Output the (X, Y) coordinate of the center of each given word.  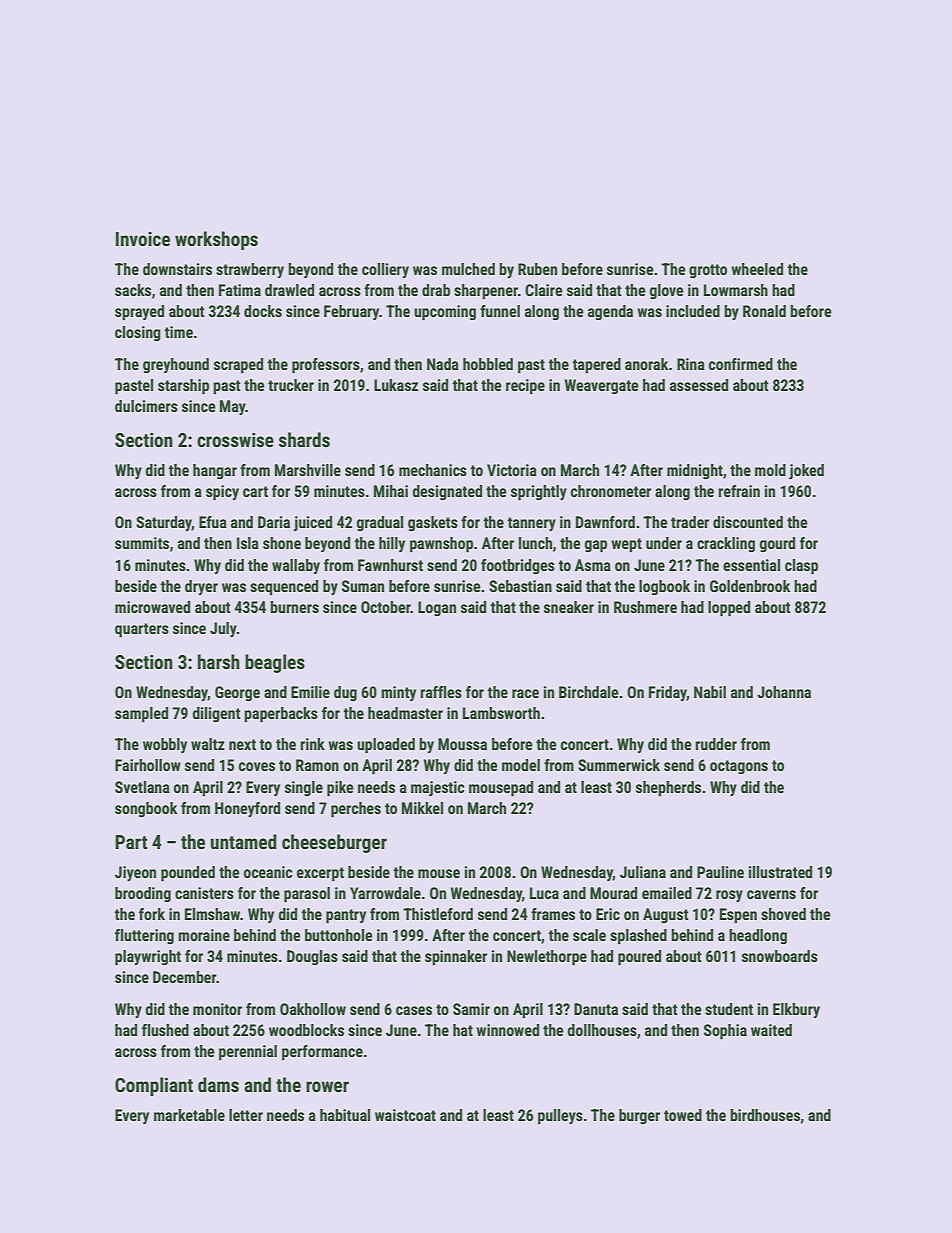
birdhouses (765, 1115)
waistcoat (405, 1115)
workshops (216, 240)
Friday (668, 693)
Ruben (537, 269)
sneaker (569, 607)
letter (246, 1115)
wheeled (757, 269)
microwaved (152, 607)
